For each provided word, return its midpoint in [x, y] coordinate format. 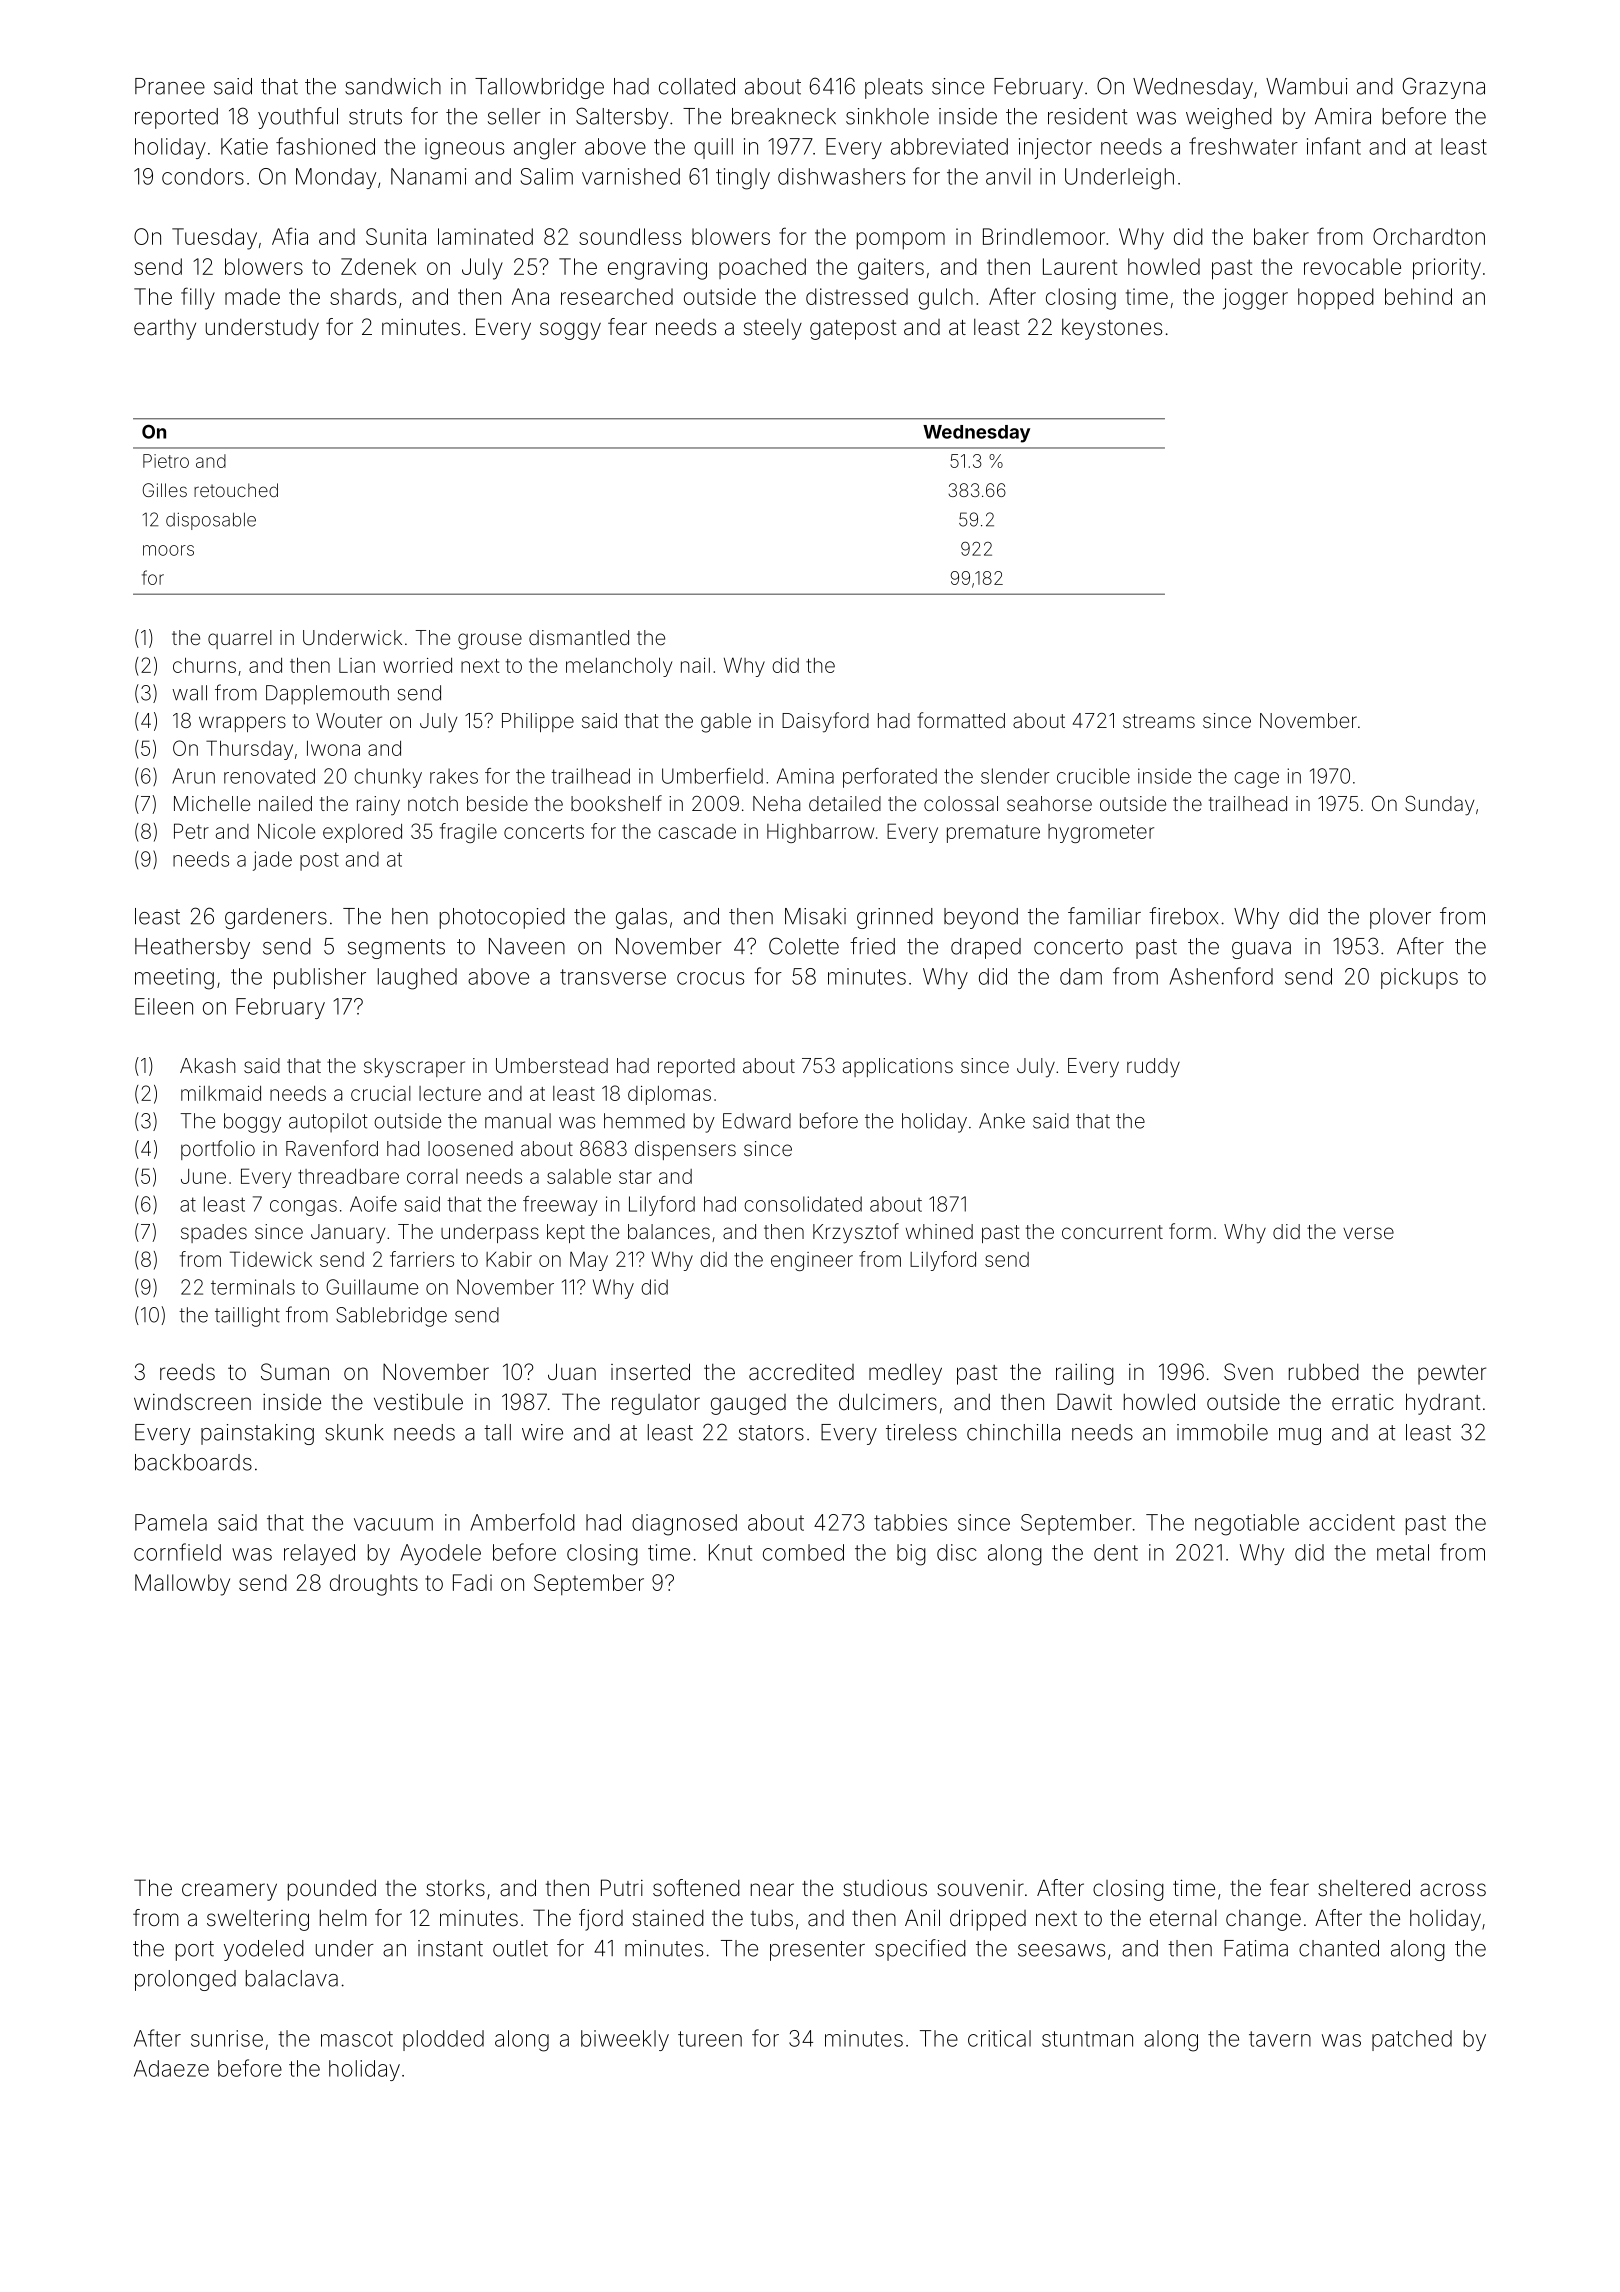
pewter [1452, 1375]
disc [957, 1552]
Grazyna [1444, 88]
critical [999, 2038]
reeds [187, 1372]
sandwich [393, 86]
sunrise [227, 2038]
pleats [894, 88]
